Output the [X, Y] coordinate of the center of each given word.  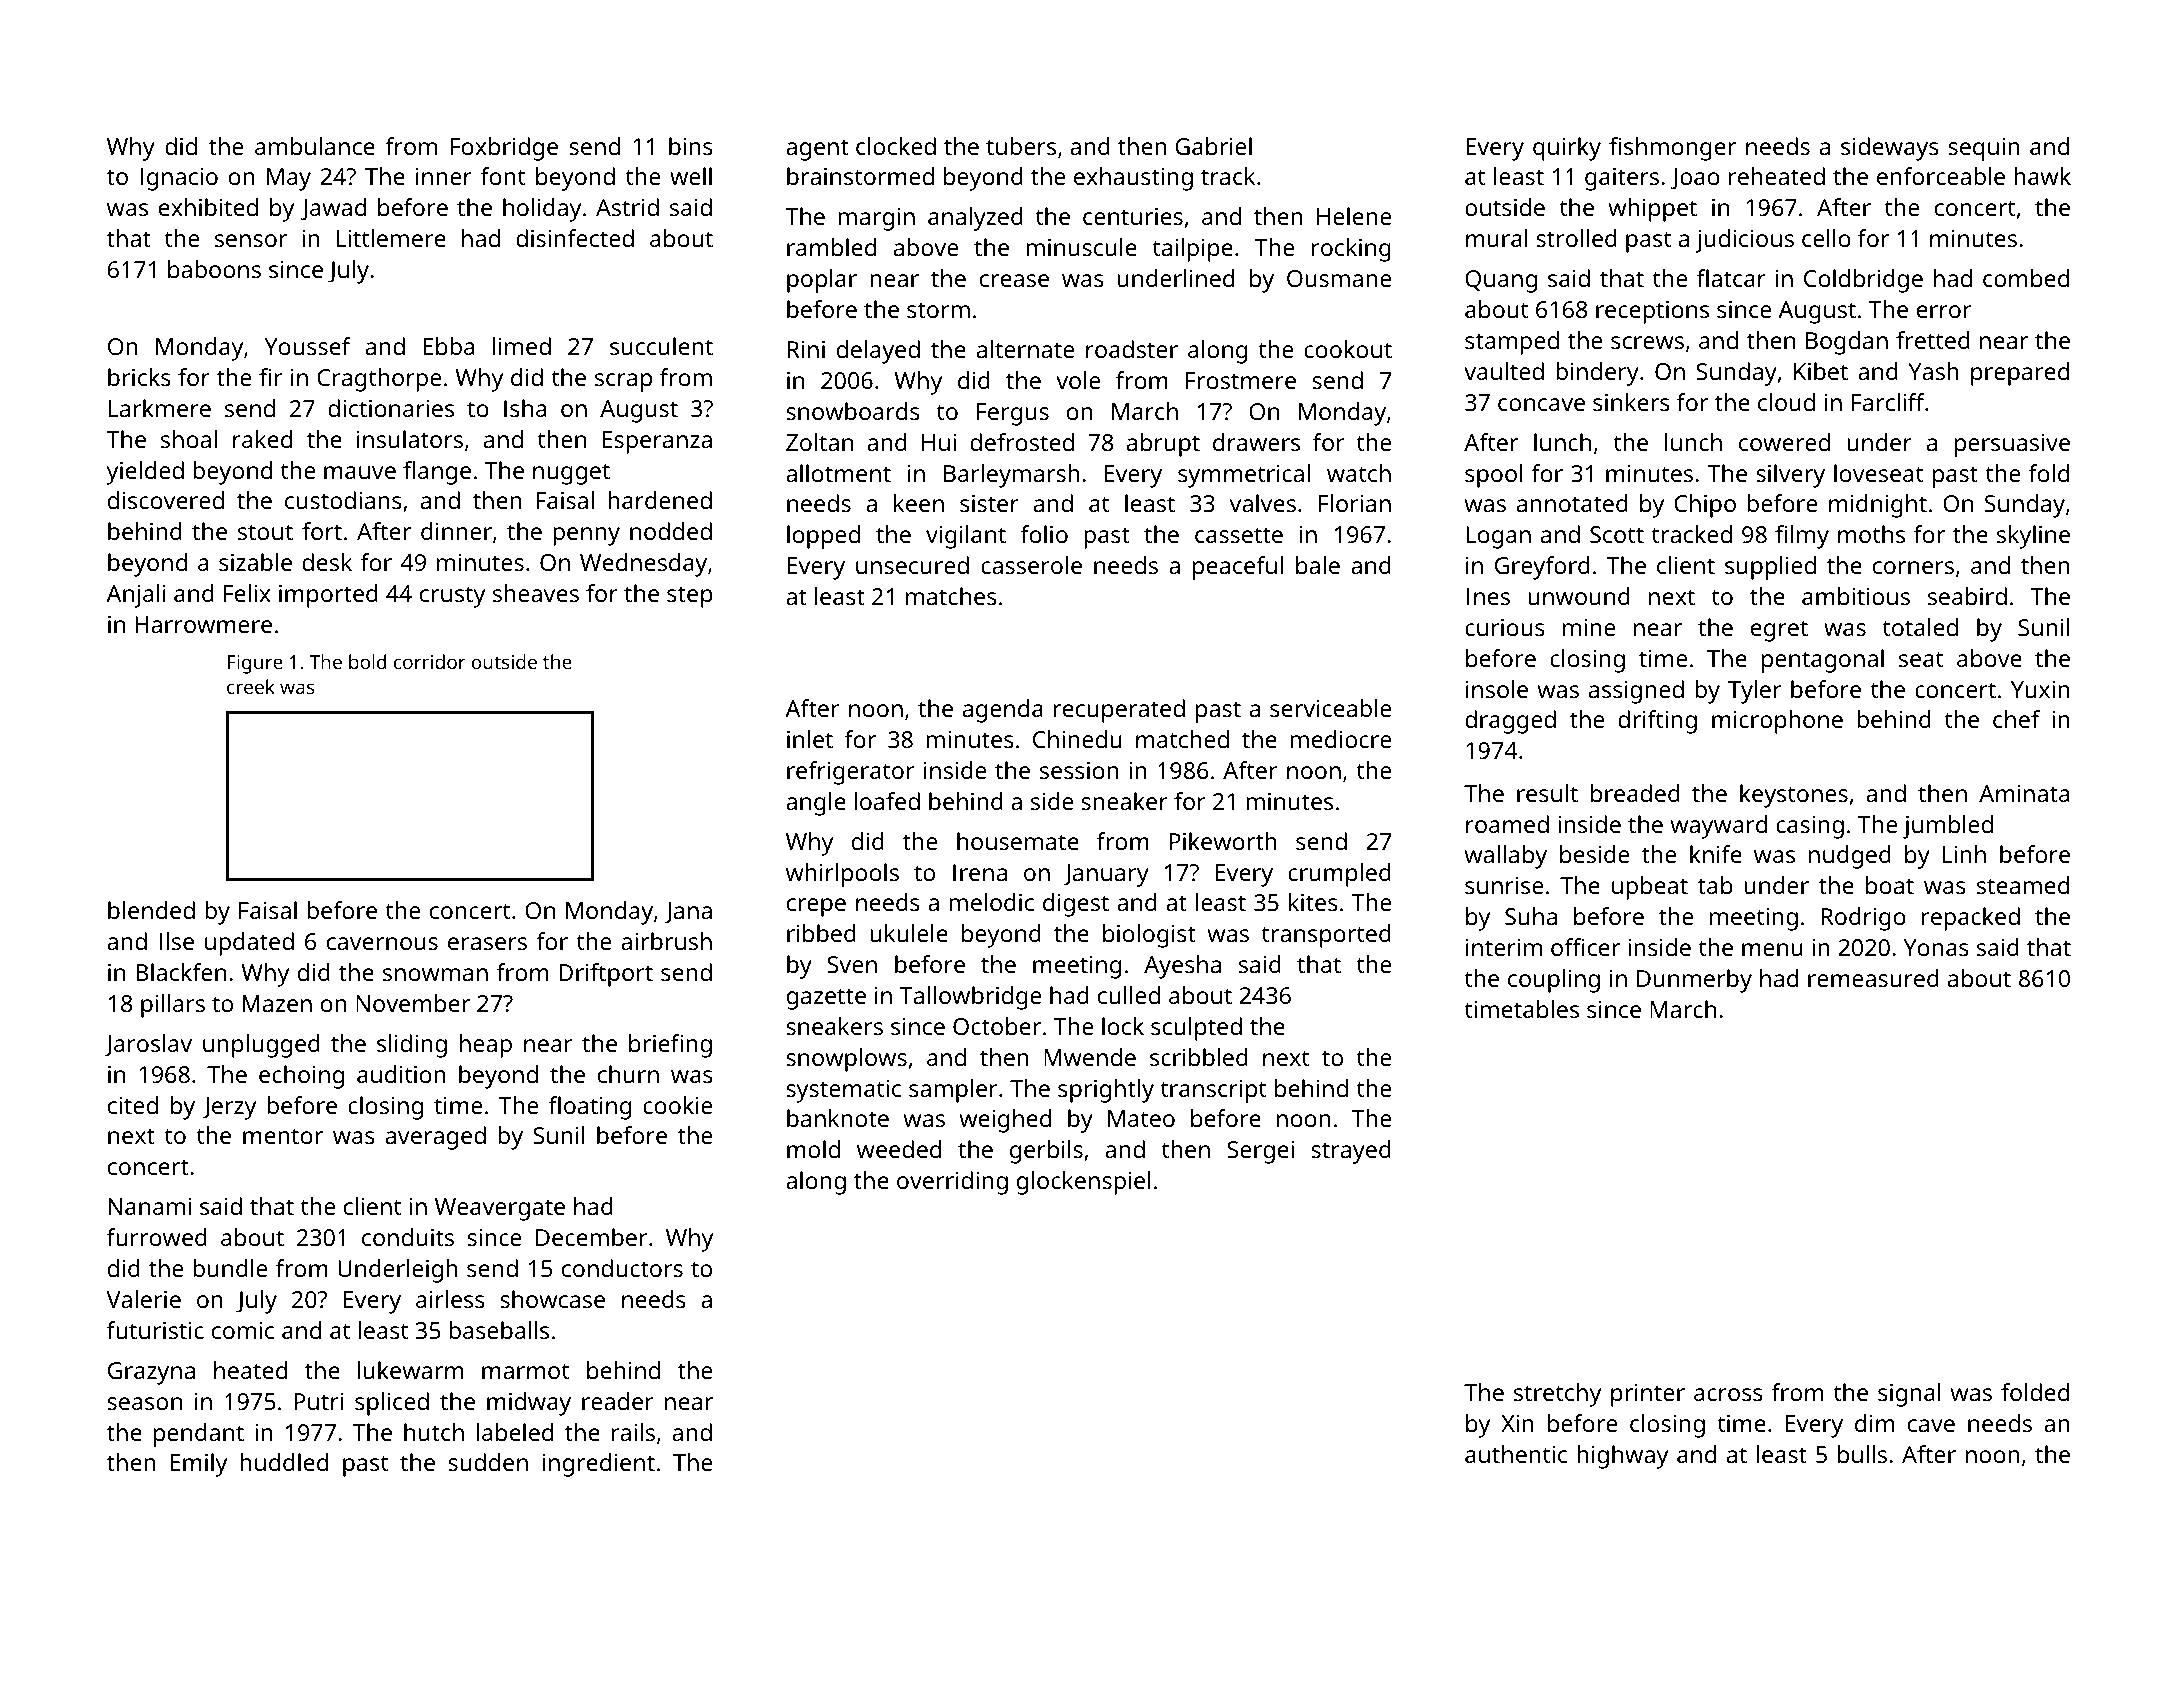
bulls [1862, 1454]
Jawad [333, 209]
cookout [1348, 349]
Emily [199, 1465]
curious [1505, 627]
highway [1622, 1457]
